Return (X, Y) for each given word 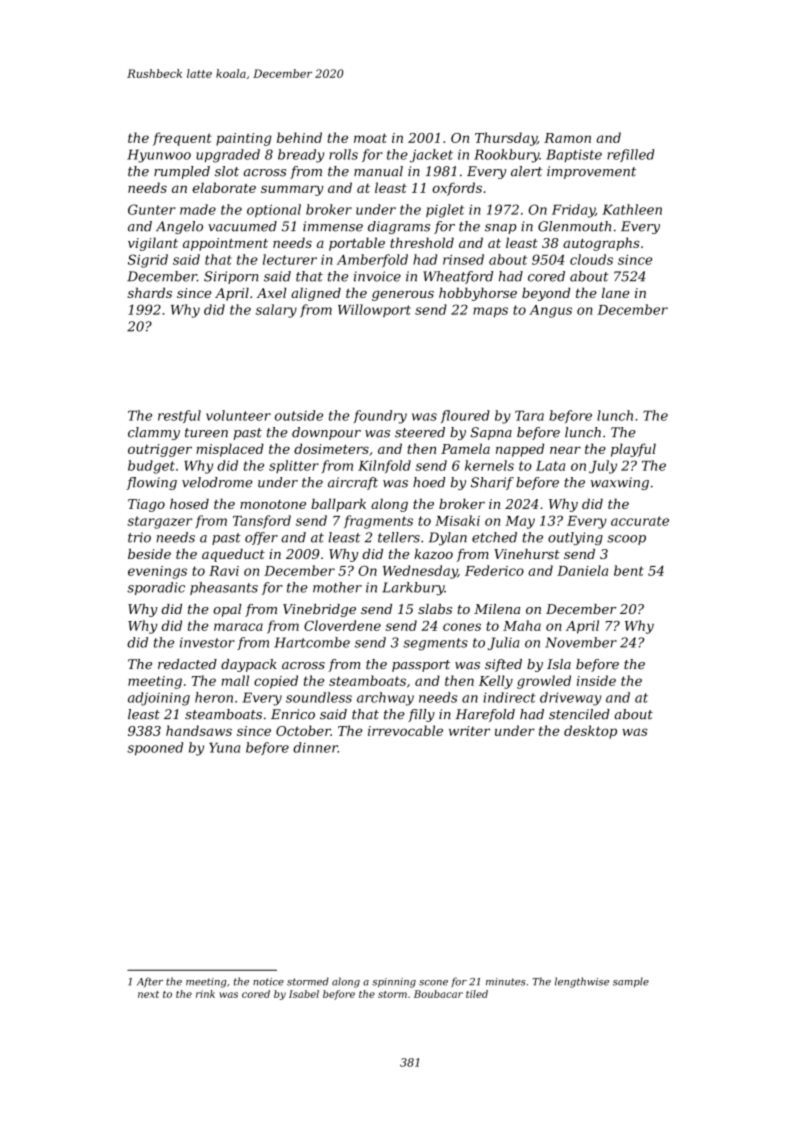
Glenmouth (574, 226)
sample (631, 982)
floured (465, 416)
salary (276, 311)
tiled (477, 994)
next (148, 994)
